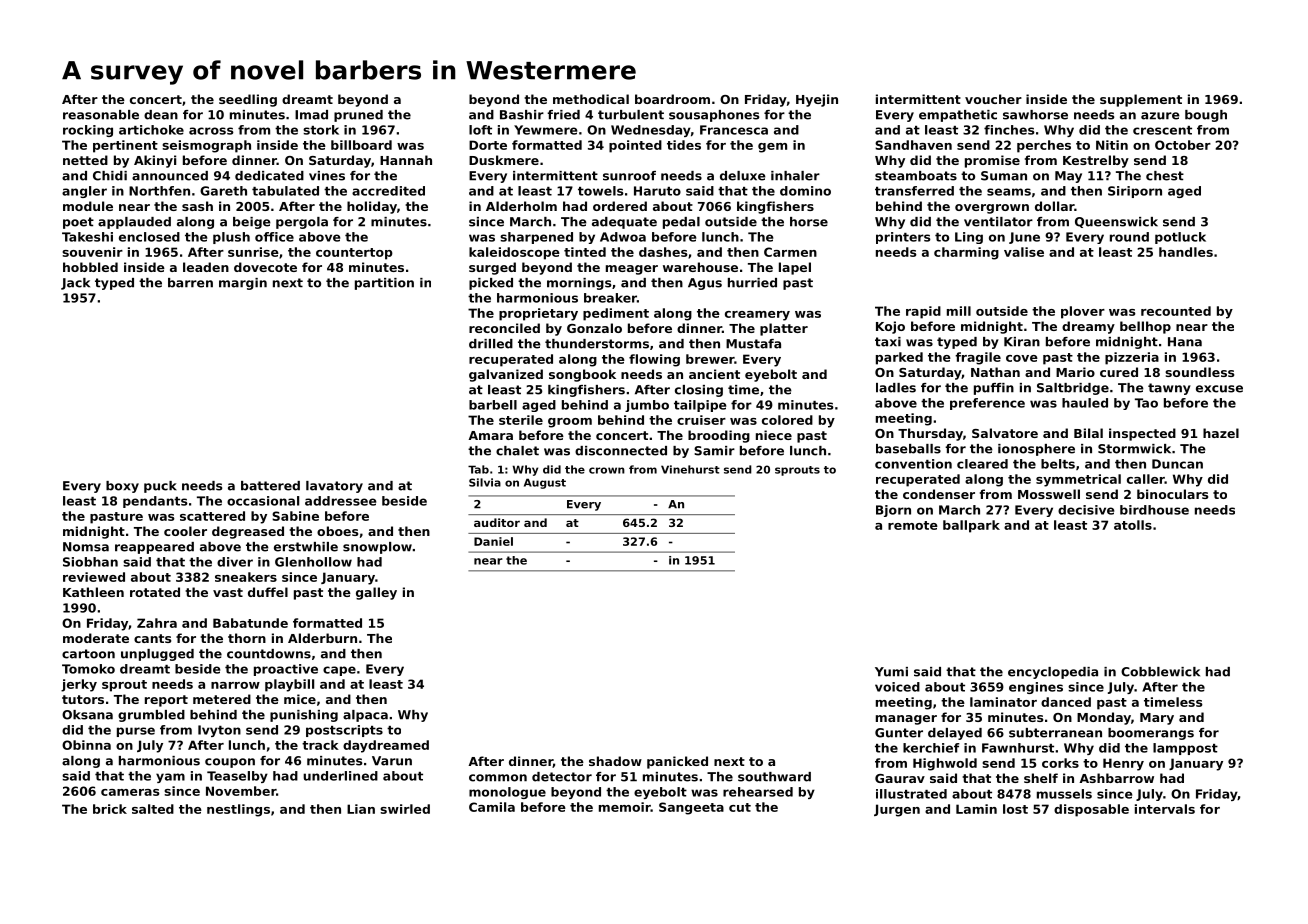 This page has height=924, width=1308. What do you see at coordinates (110, 809) in the page?
I see `brick` at bounding box center [110, 809].
